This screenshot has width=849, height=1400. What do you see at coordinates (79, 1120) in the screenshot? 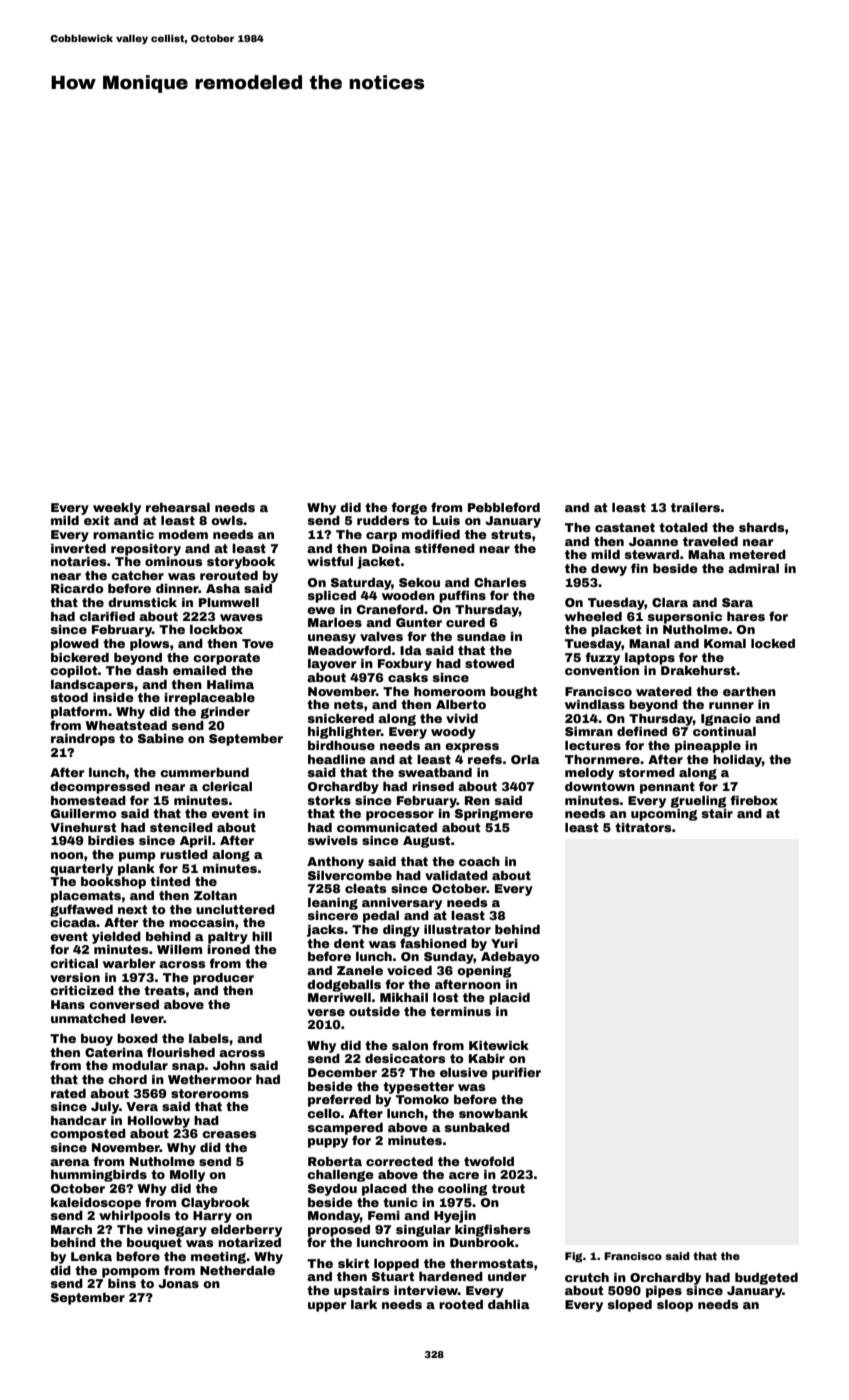
I see `handcar` at bounding box center [79, 1120].
